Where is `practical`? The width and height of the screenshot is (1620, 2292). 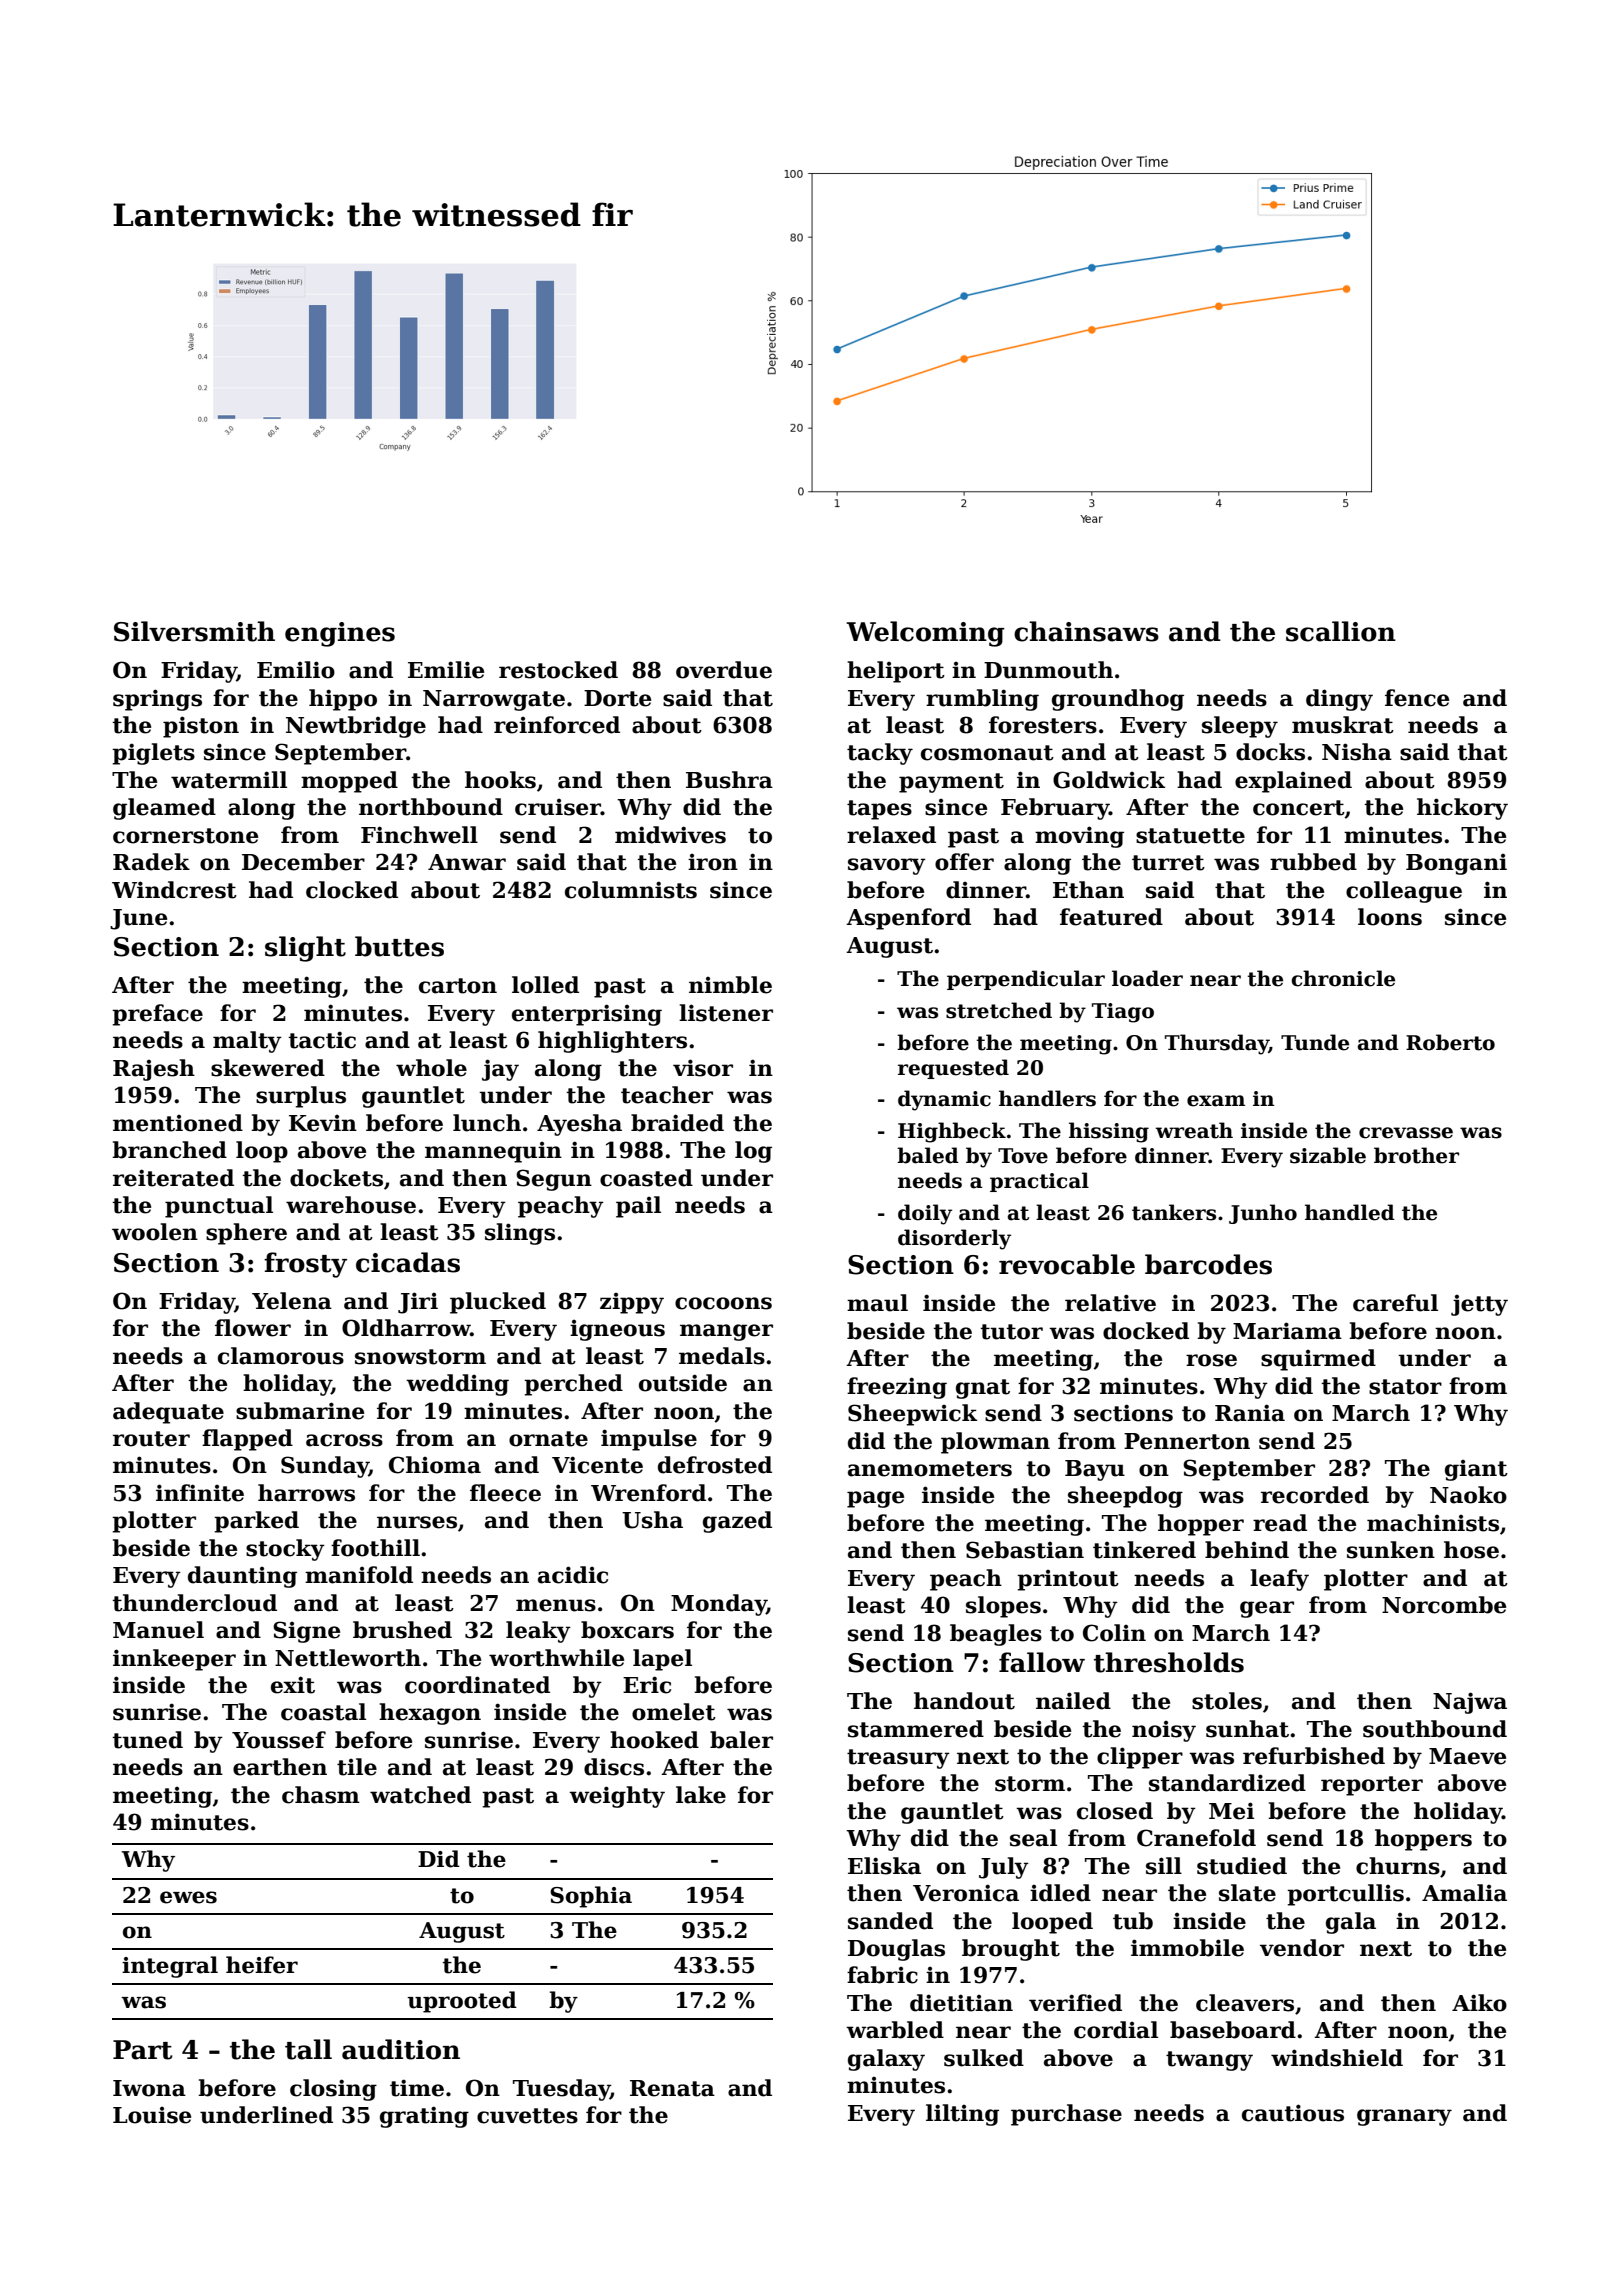 practical is located at coordinates (1039, 1182).
